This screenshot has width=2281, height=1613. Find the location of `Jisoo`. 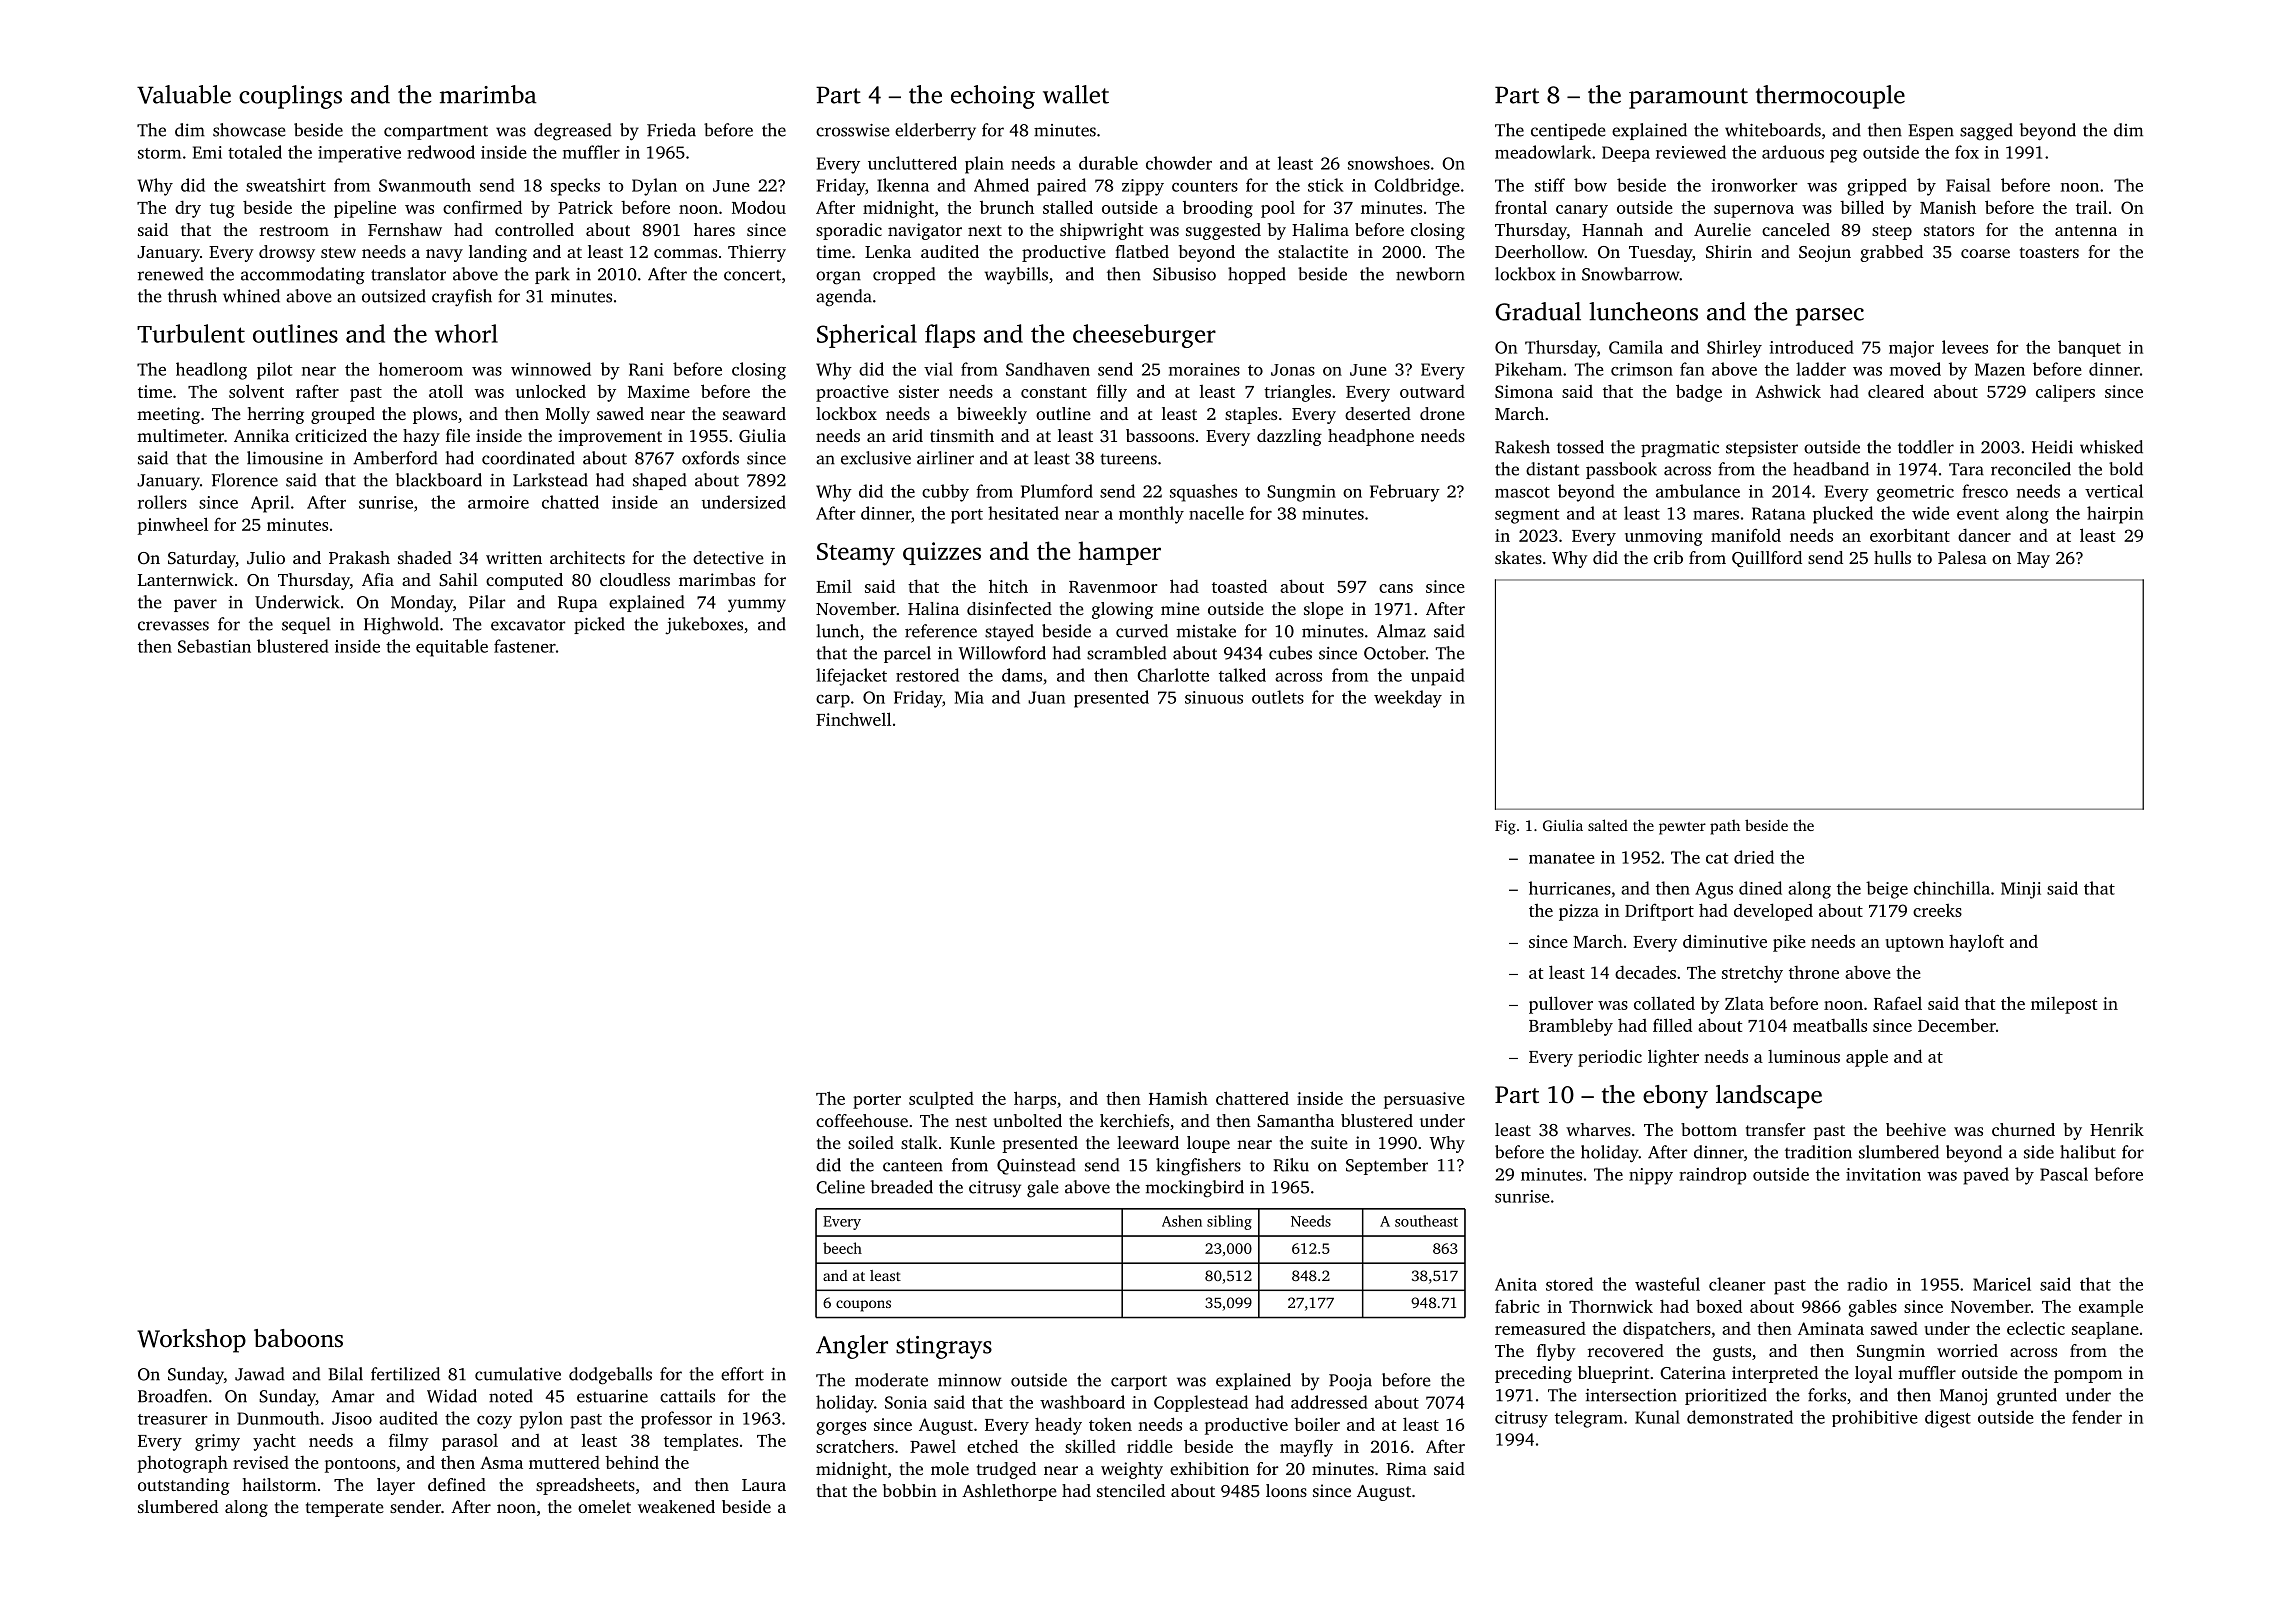

Jisoo is located at coordinates (352, 1418).
